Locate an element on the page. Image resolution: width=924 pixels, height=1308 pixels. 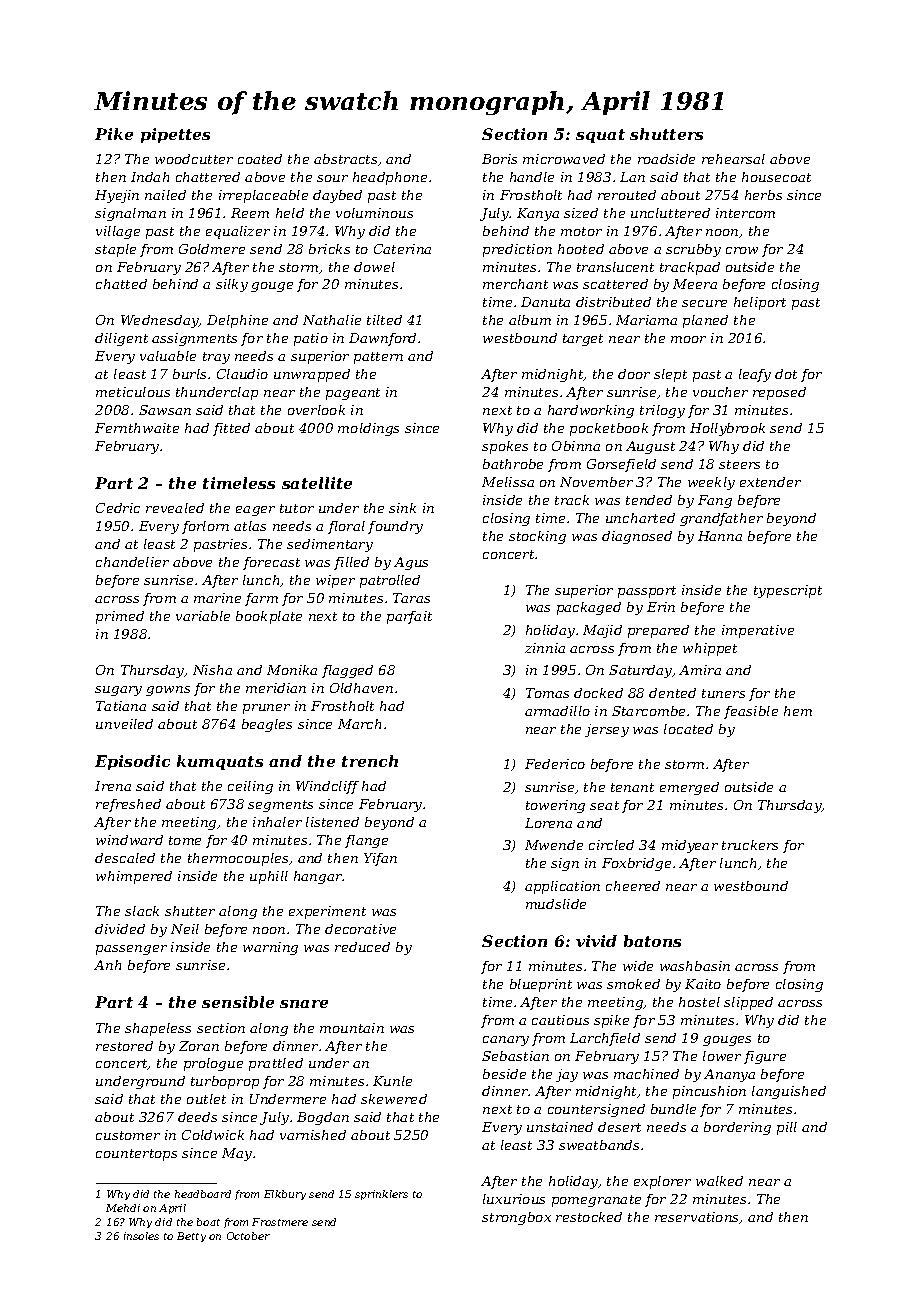
reservations is located at coordinates (697, 1218).
